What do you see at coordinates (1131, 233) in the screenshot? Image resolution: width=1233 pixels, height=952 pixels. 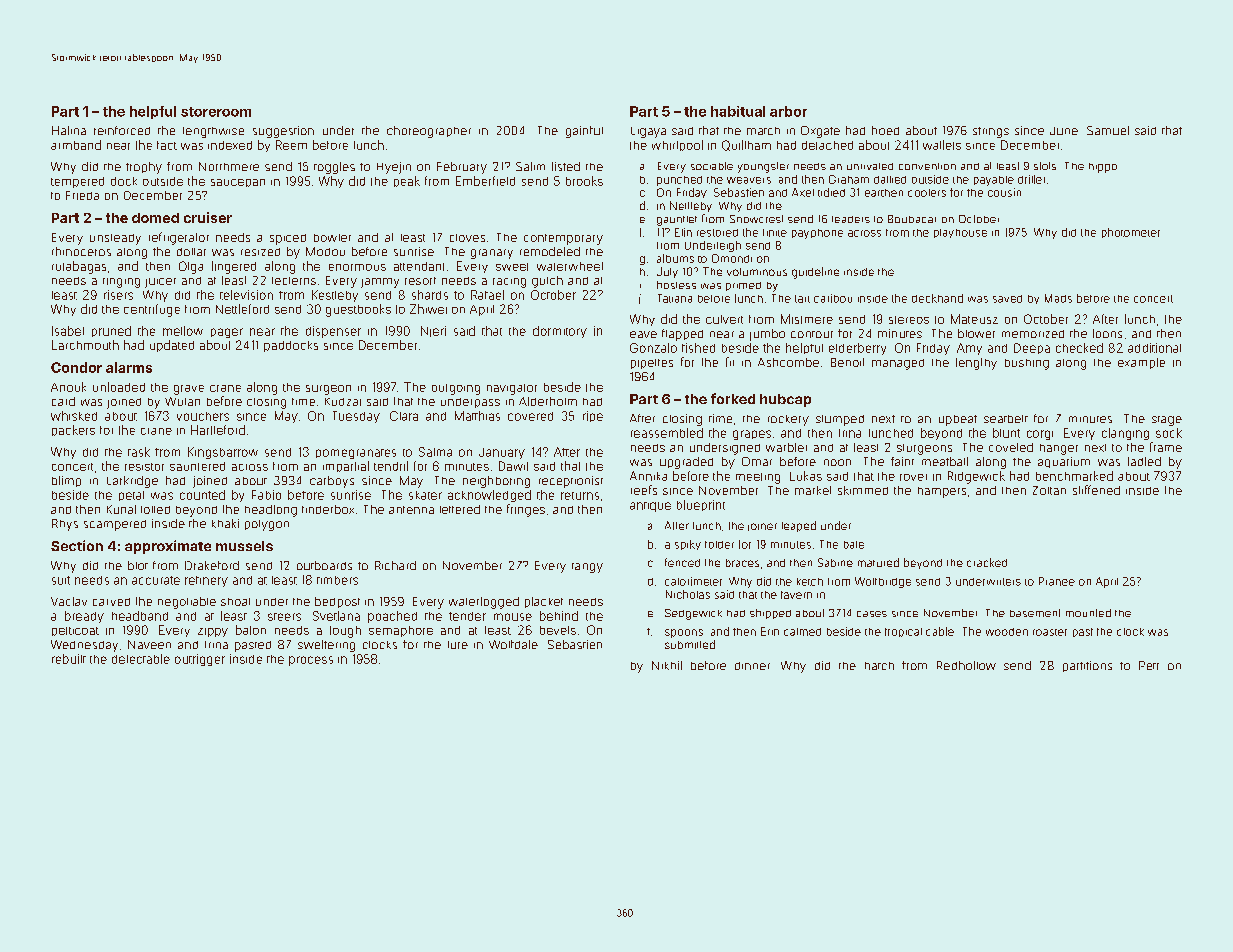 I see `photometer` at bounding box center [1131, 233].
